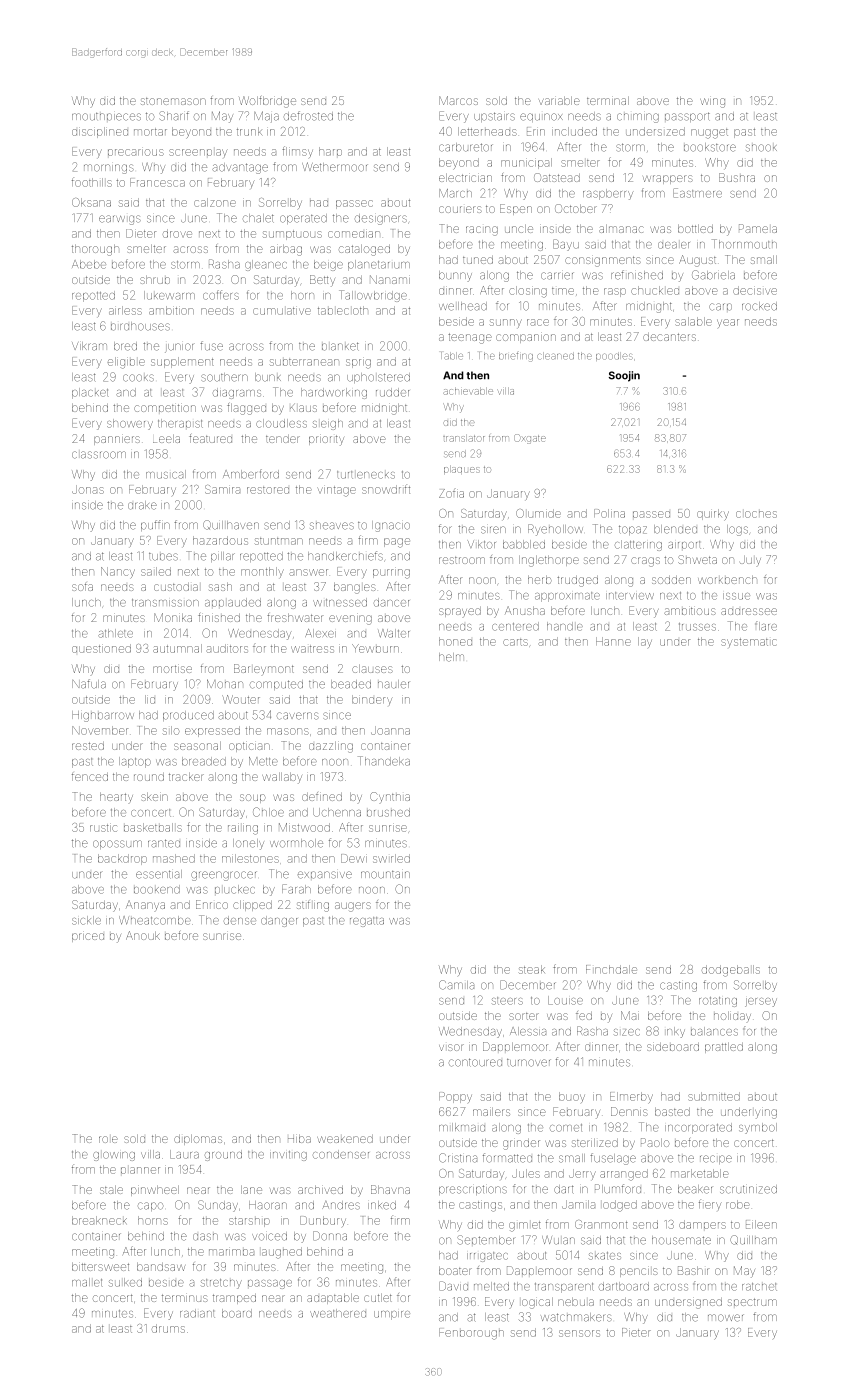 This page has height=1400, width=849. Describe the element at coordinates (458, 100) in the page. I see `Marcos` at that location.
